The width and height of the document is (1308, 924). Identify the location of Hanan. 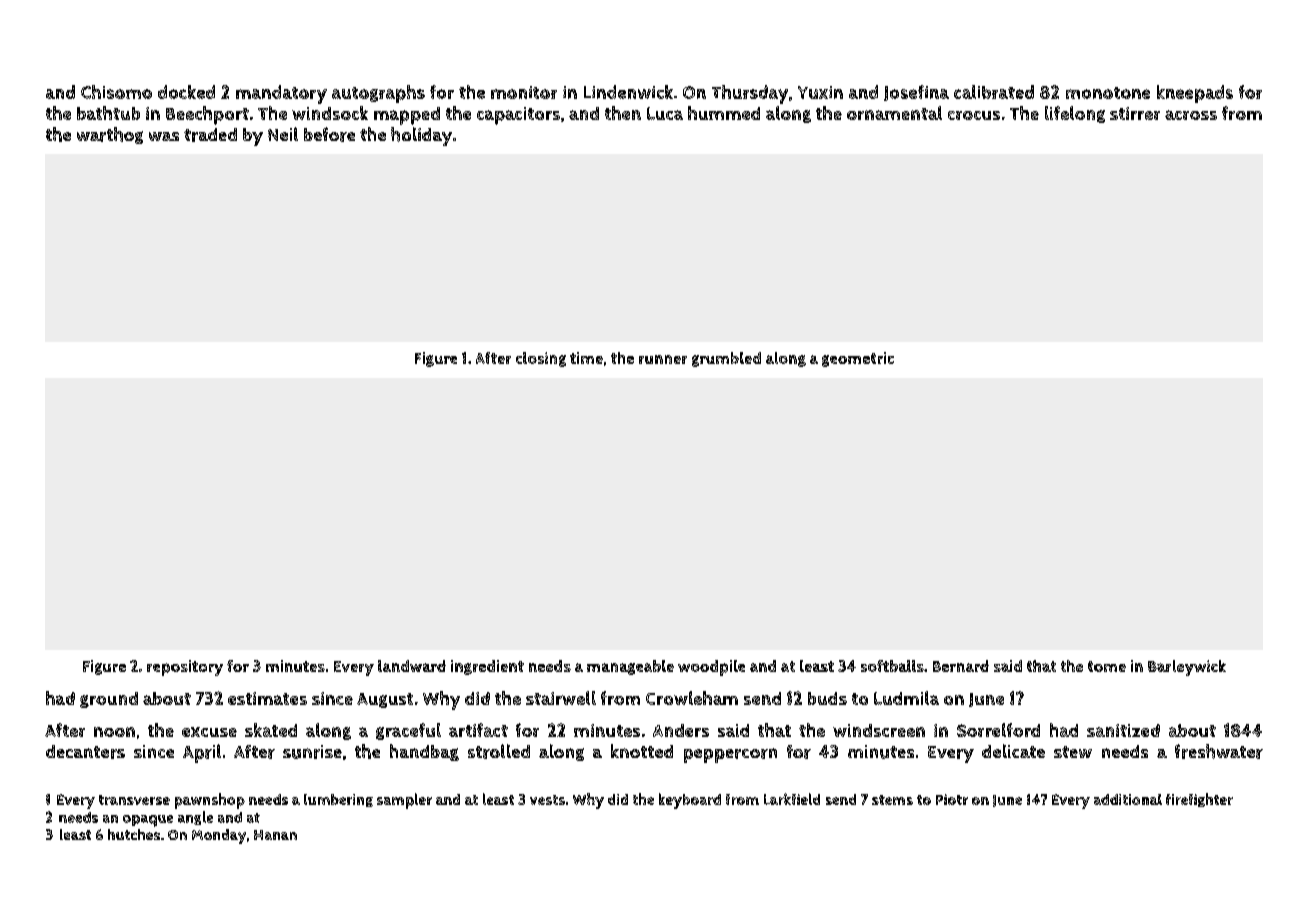
(275, 835).
